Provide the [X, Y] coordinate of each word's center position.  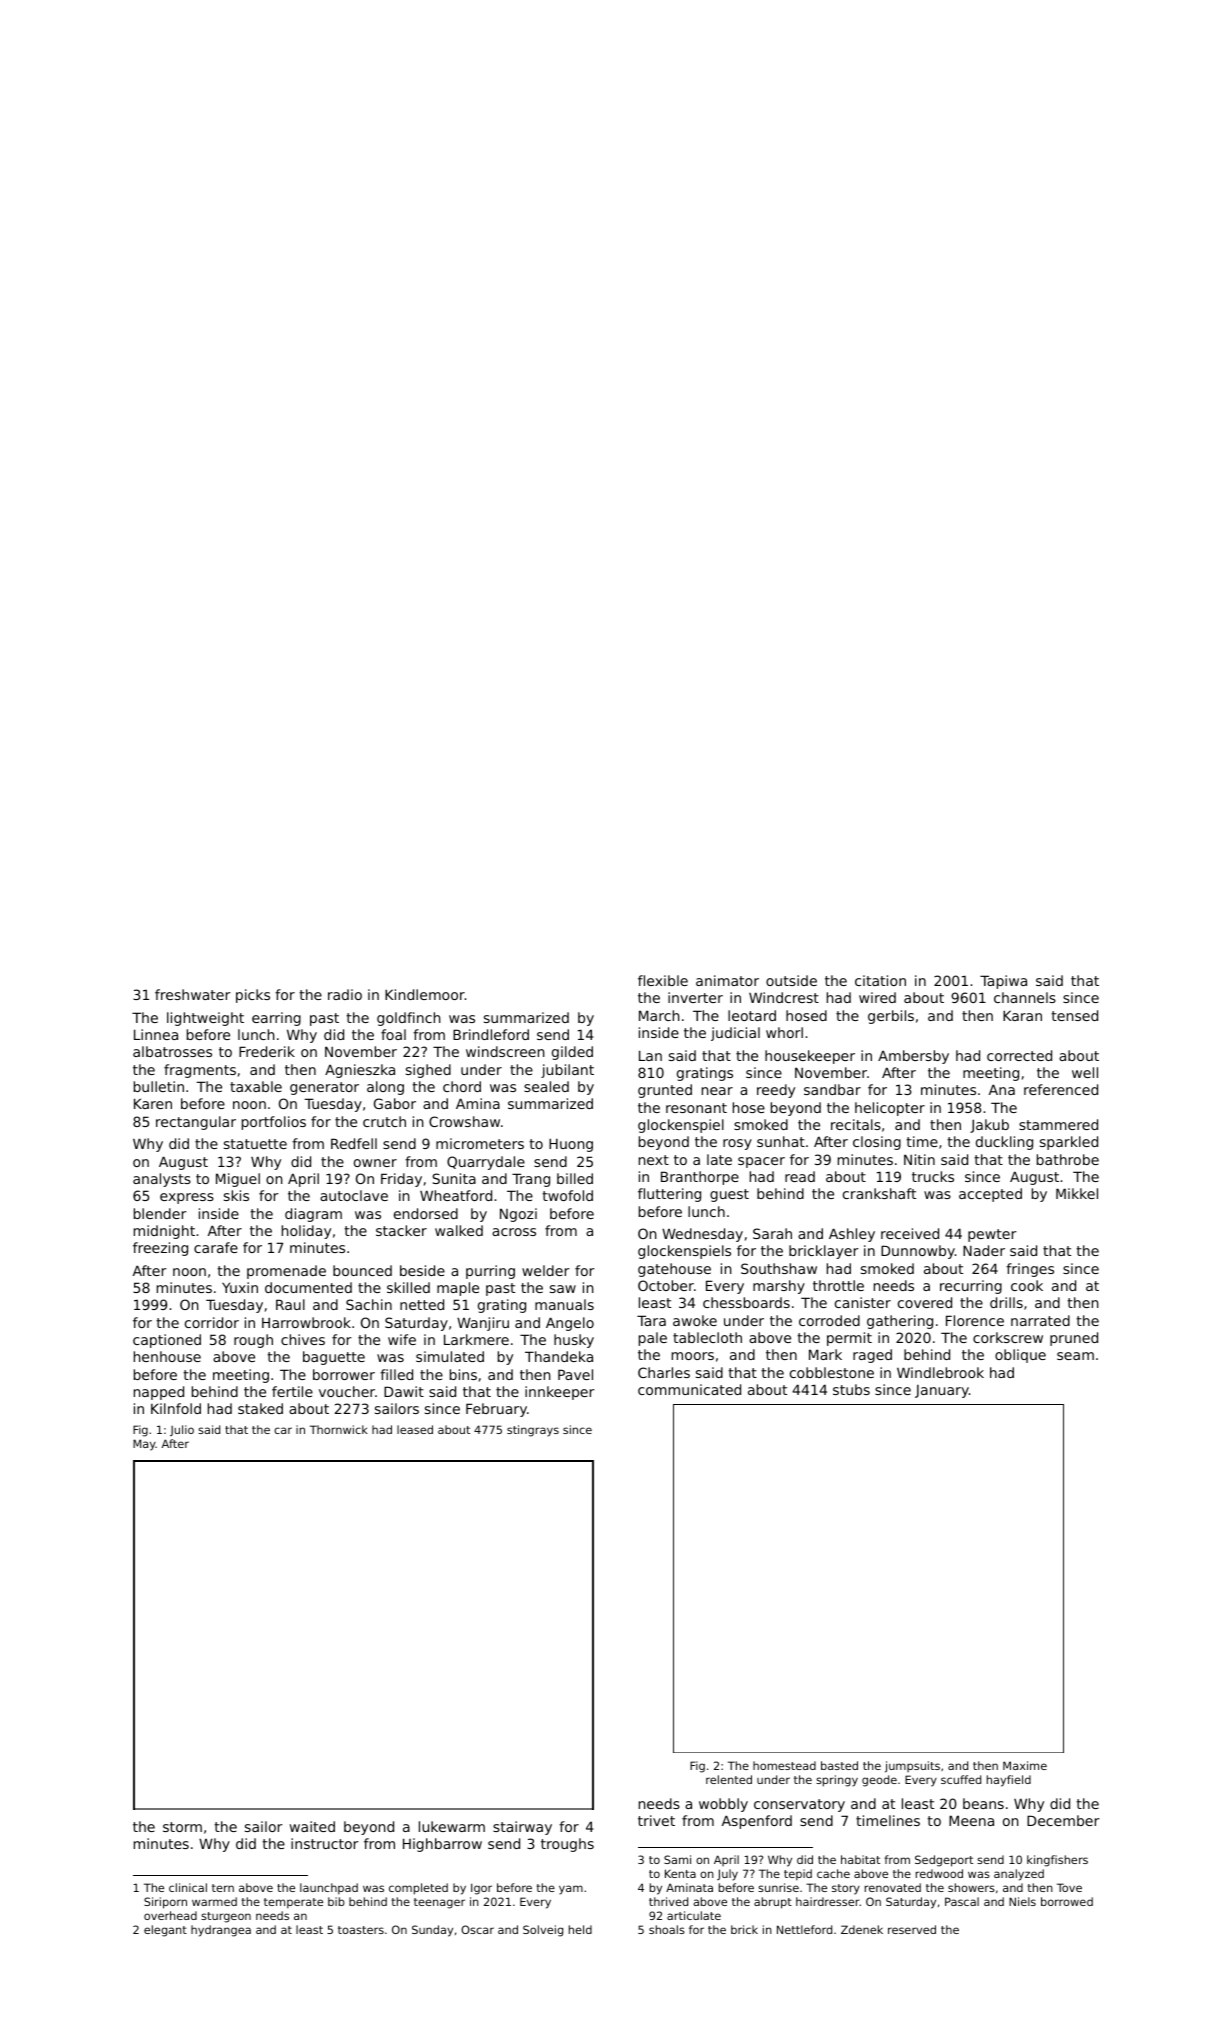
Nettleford [804, 1929]
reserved [912, 1929]
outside [791, 980]
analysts [162, 1180]
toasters [361, 1930]
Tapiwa [1003, 982]
